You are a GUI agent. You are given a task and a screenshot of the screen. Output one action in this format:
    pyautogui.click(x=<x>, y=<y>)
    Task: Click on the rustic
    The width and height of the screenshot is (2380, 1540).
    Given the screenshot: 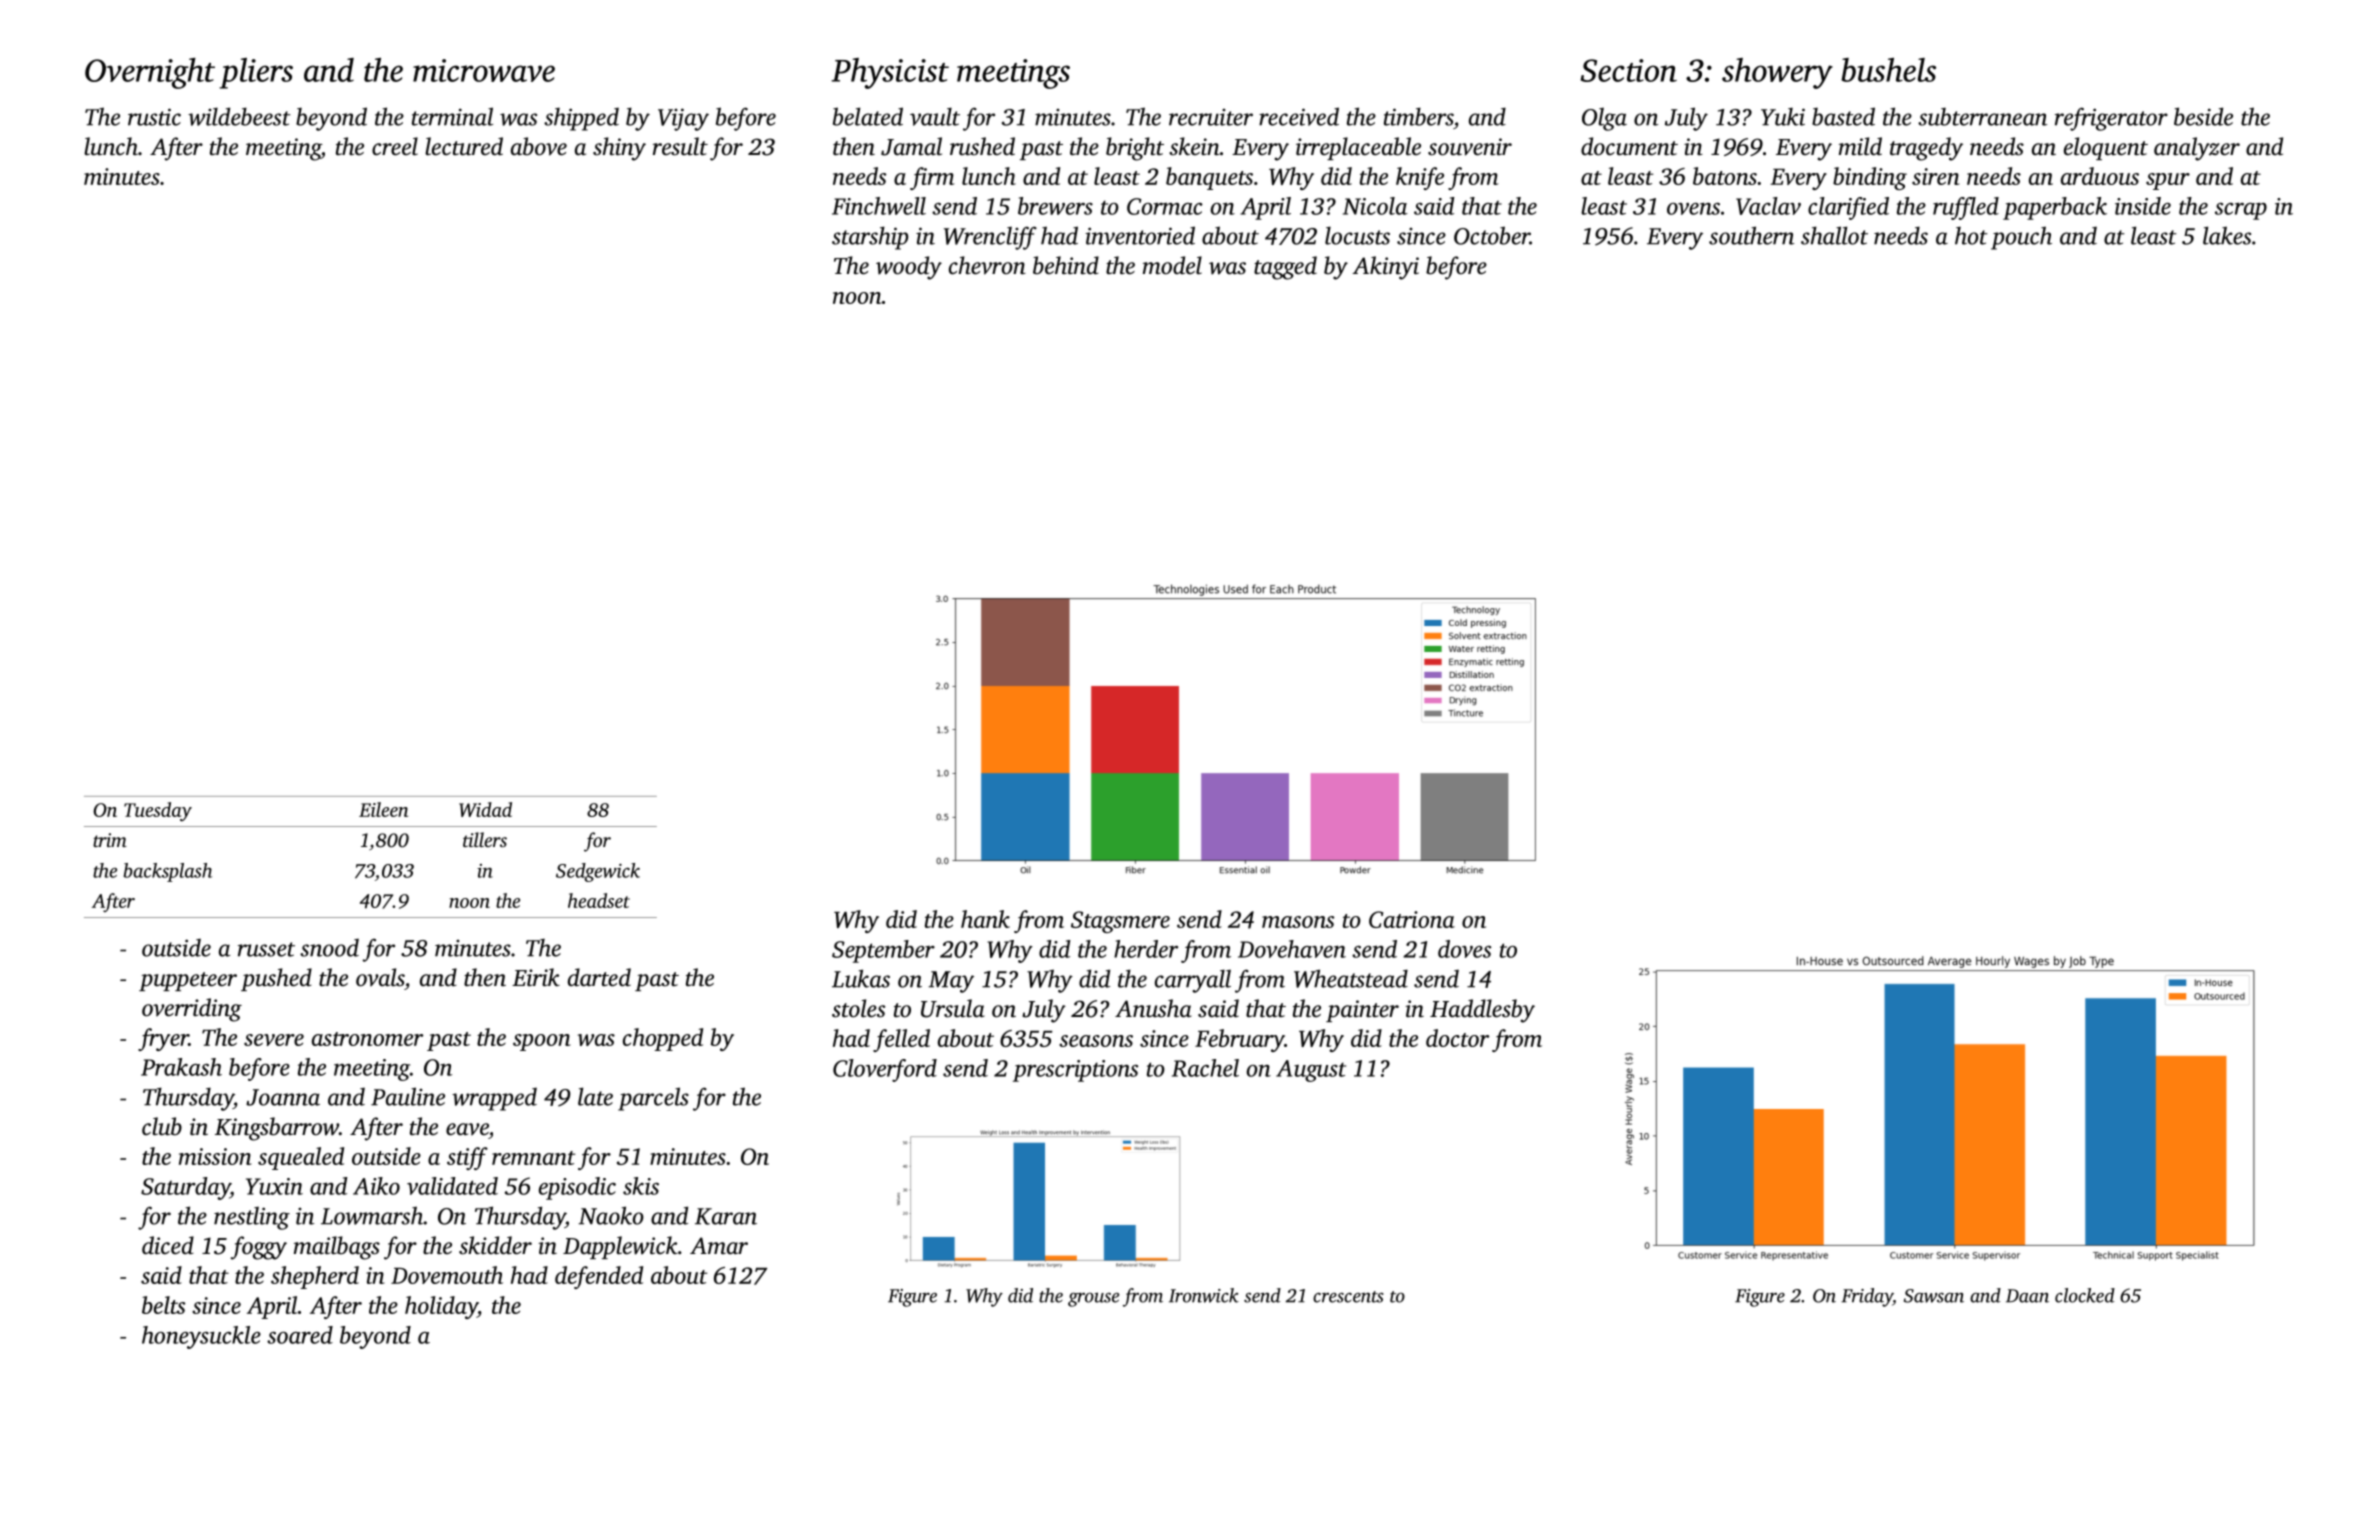 What is the action you would take?
    pyautogui.click(x=154, y=117)
